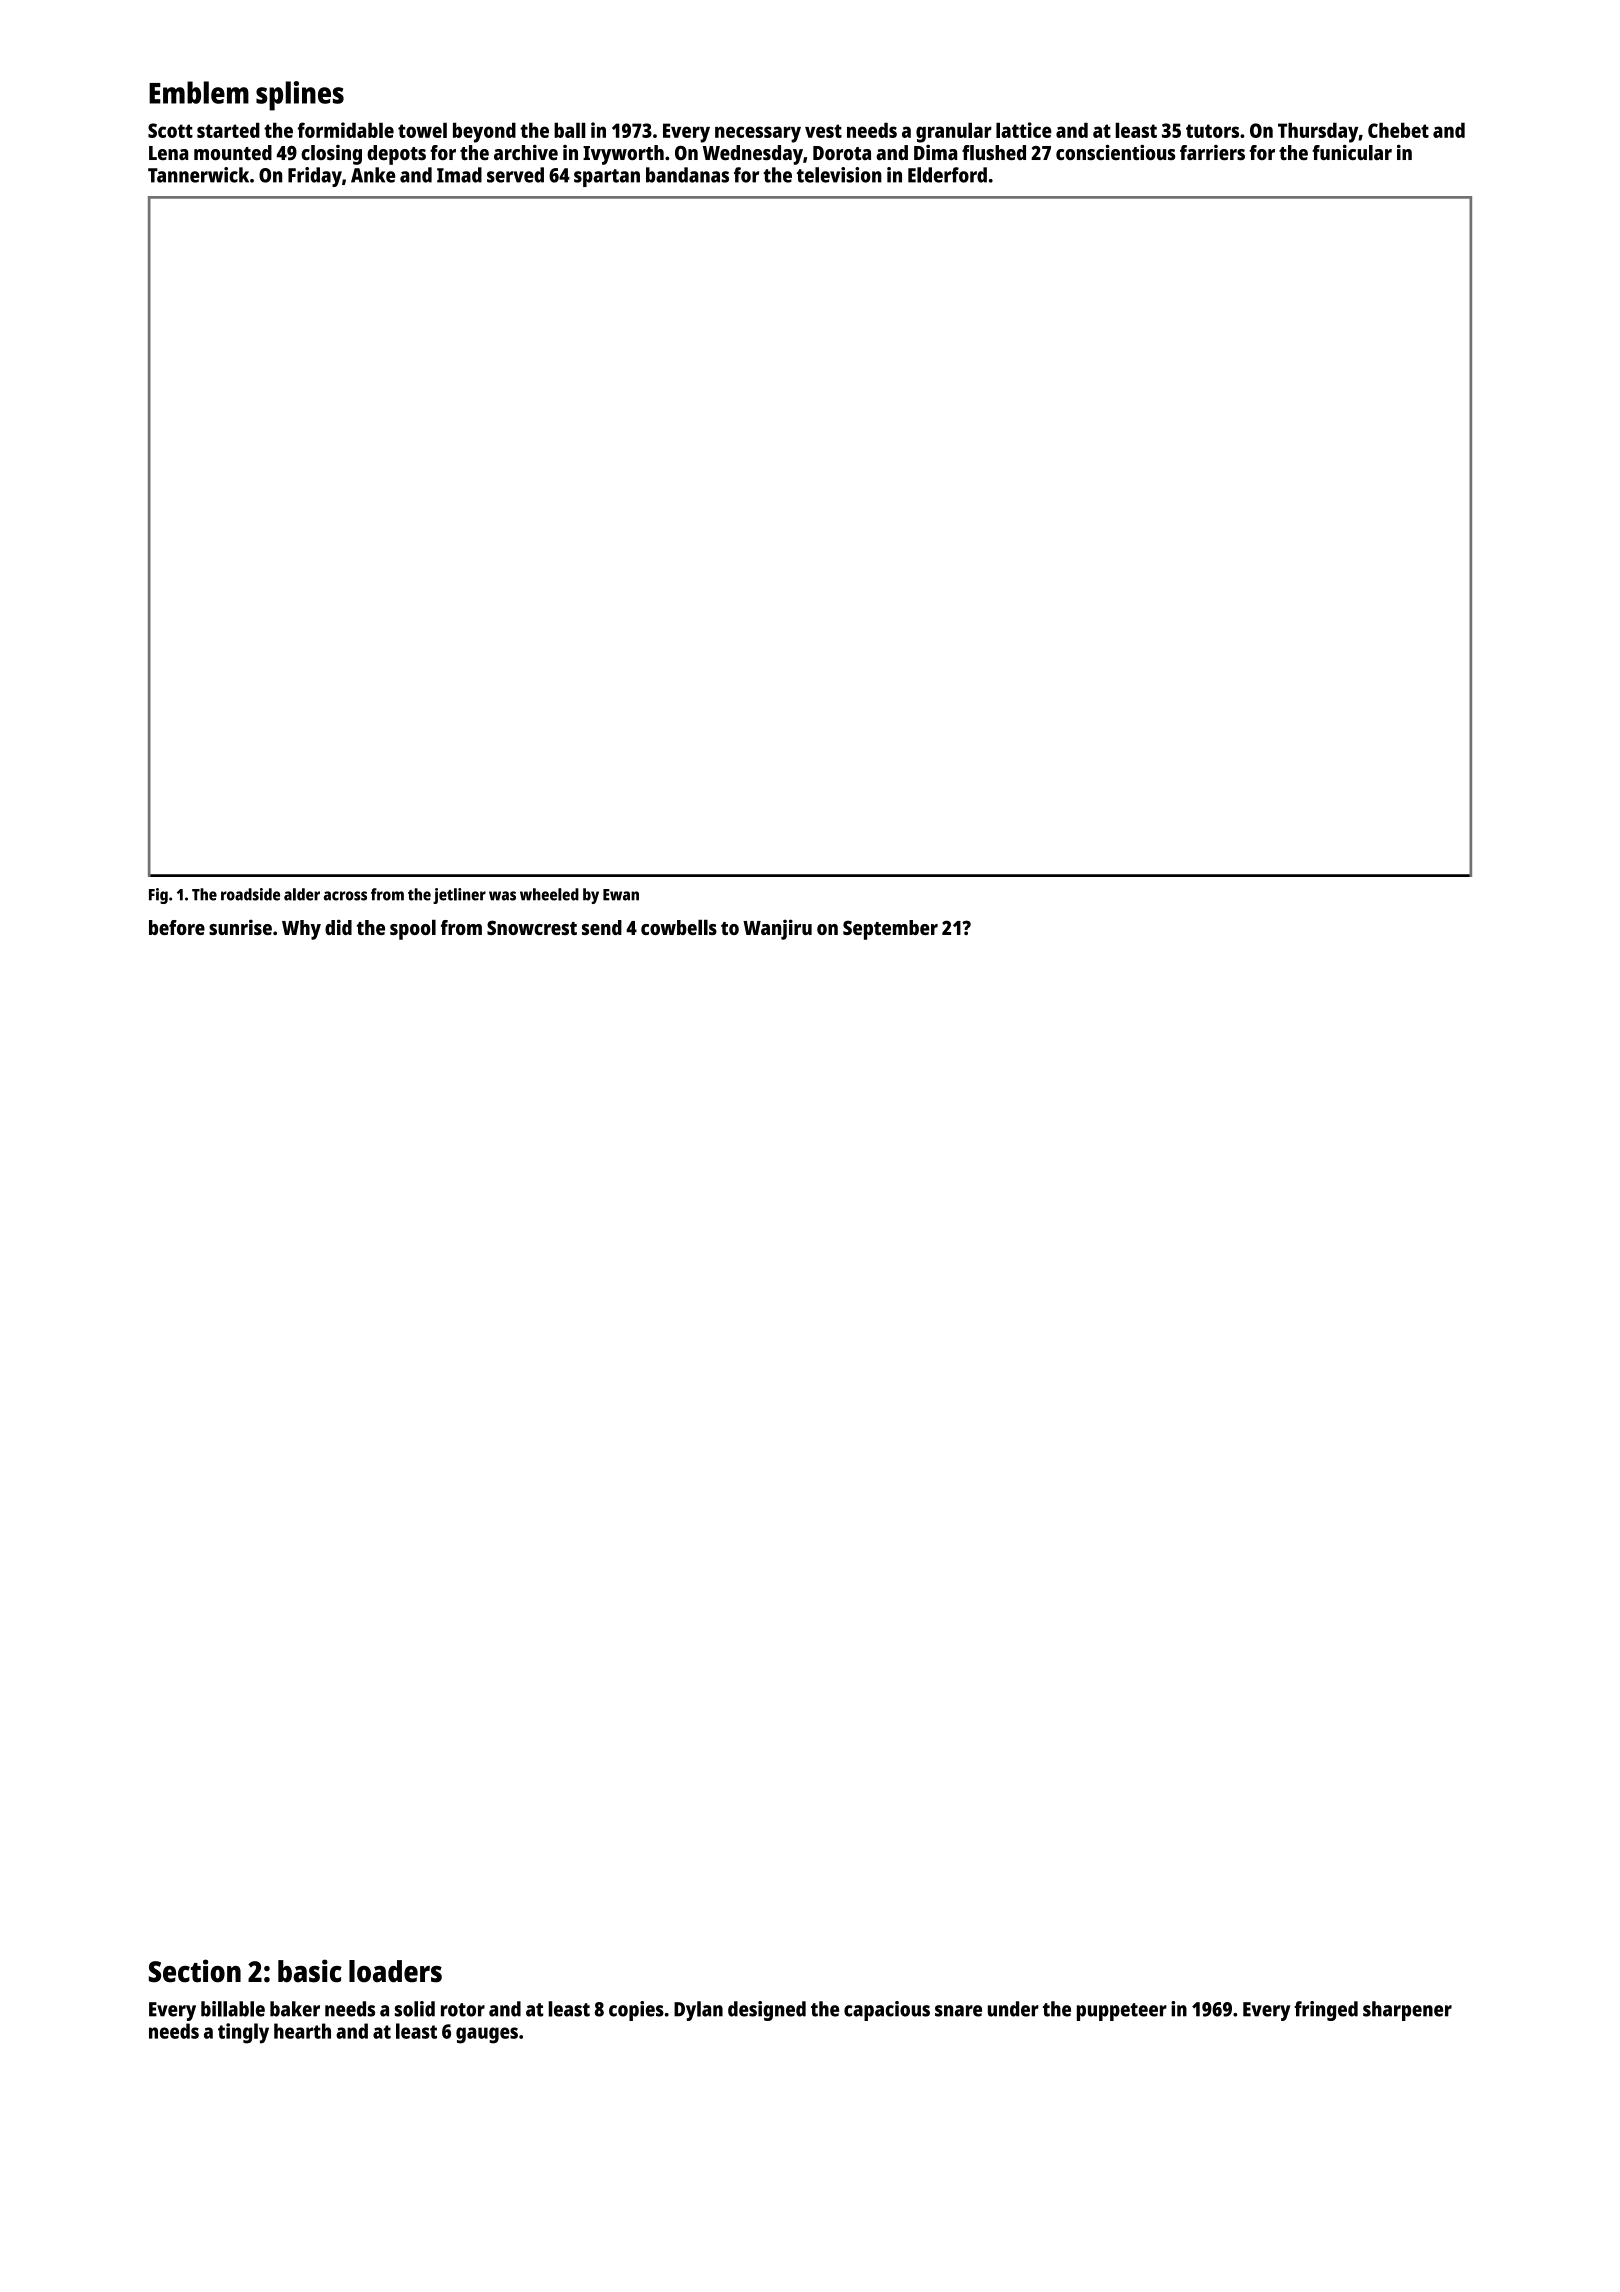 The height and width of the image is (2292, 1620). What do you see at coordinates (777, 929) in the image?
I see `Wanjiru` at bounding box center [777, 929].
